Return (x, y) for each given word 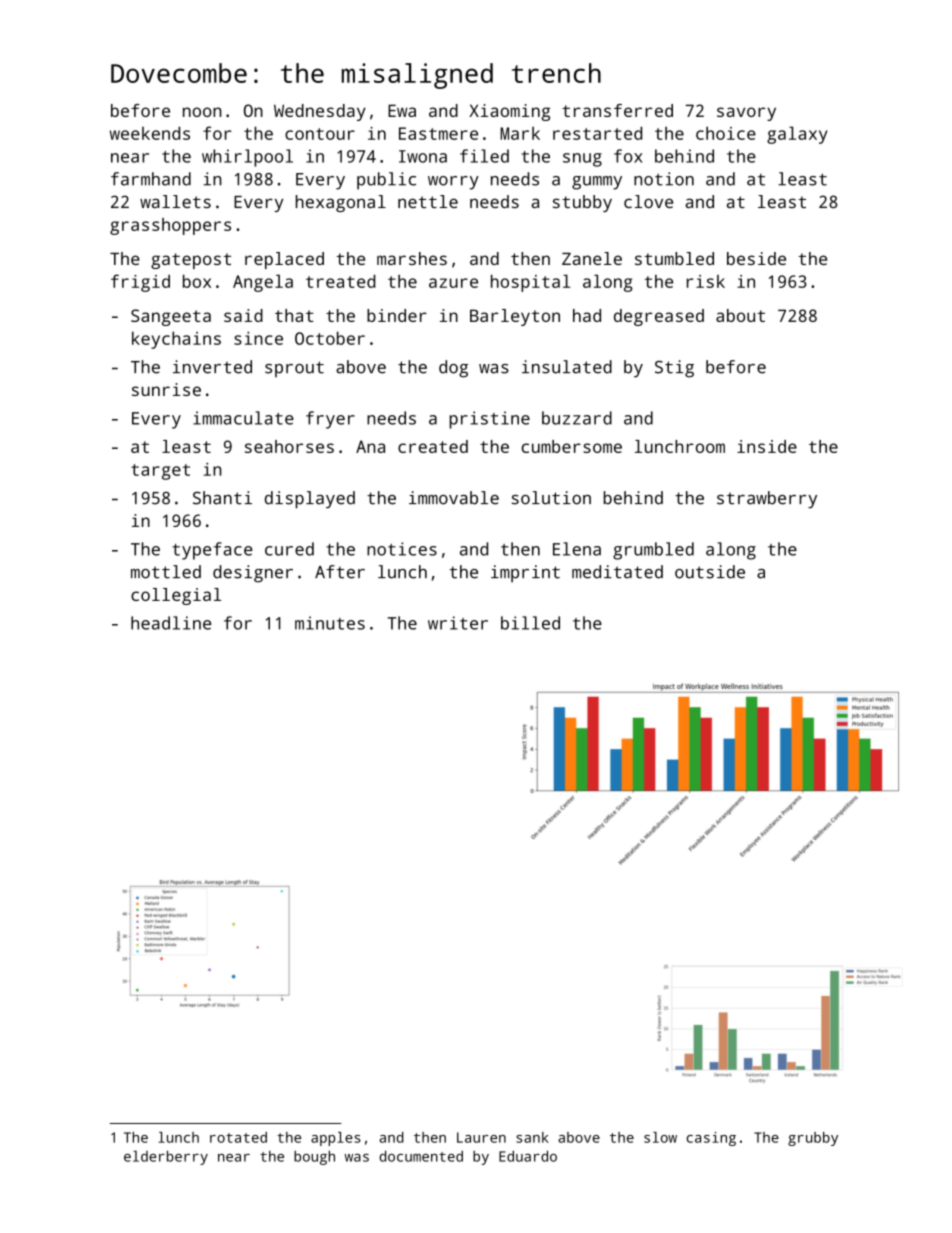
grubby (813, 1139)
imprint (525, 573)
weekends (150, 133)
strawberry (767, 499)
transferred (617, 110)
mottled (166, 572)
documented (421, 1156)
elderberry (166, 1157)
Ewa (402, 110)
